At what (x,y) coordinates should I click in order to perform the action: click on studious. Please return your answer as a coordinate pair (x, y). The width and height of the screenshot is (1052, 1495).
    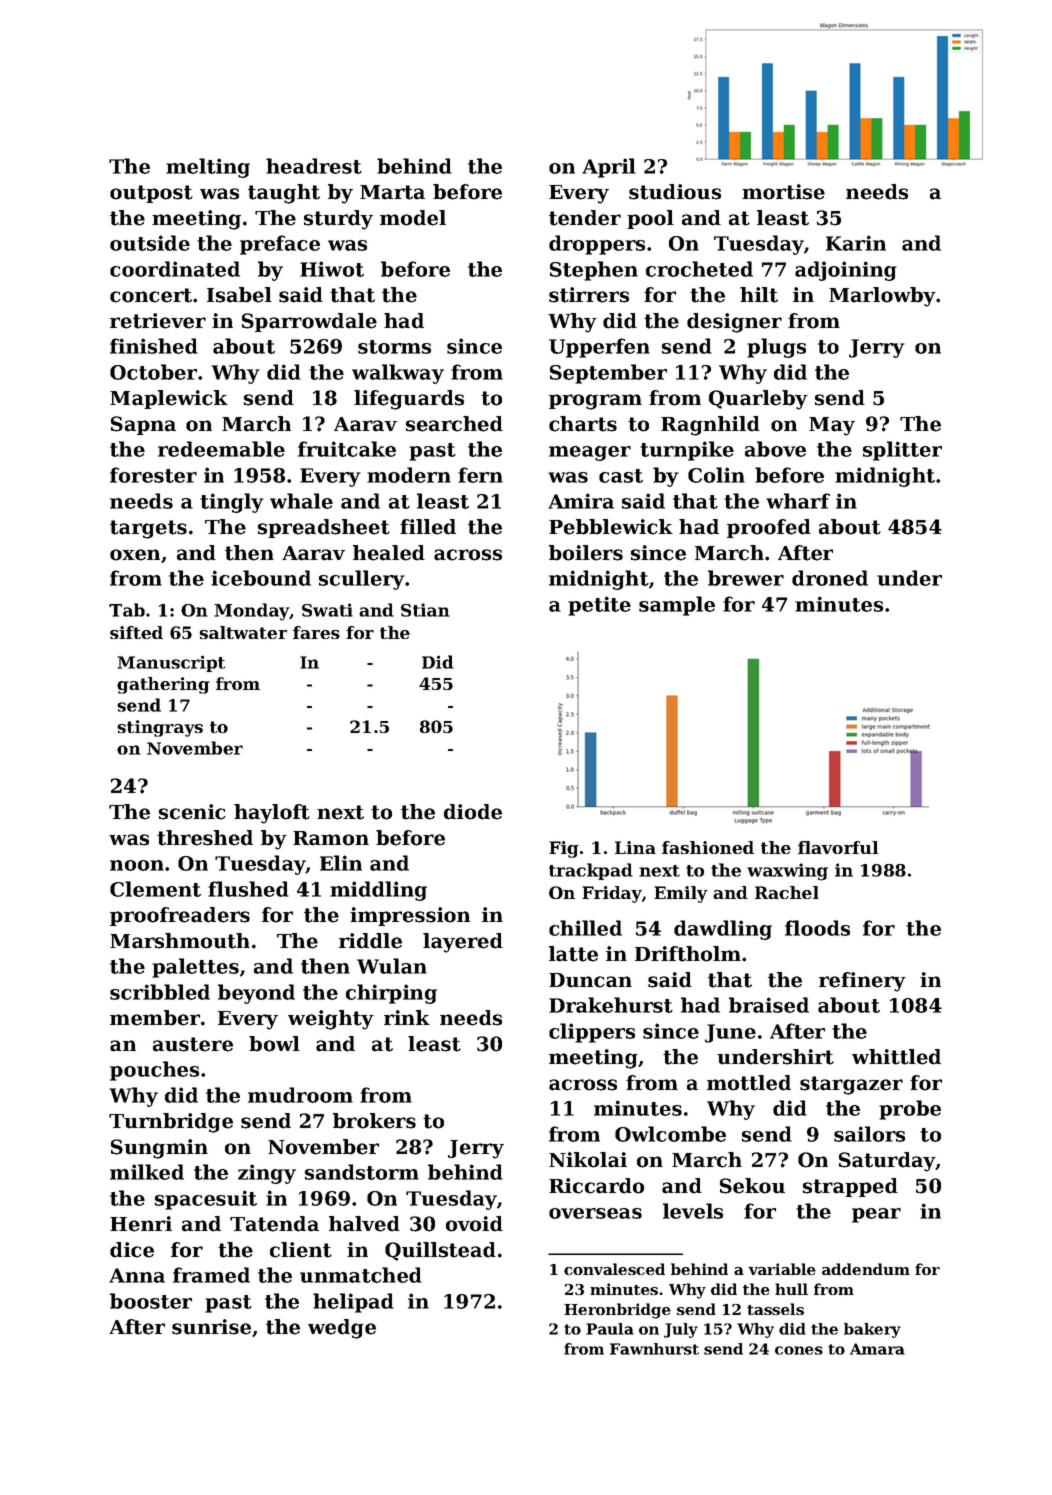
    Looking at the image, I should click on (675, 192).
